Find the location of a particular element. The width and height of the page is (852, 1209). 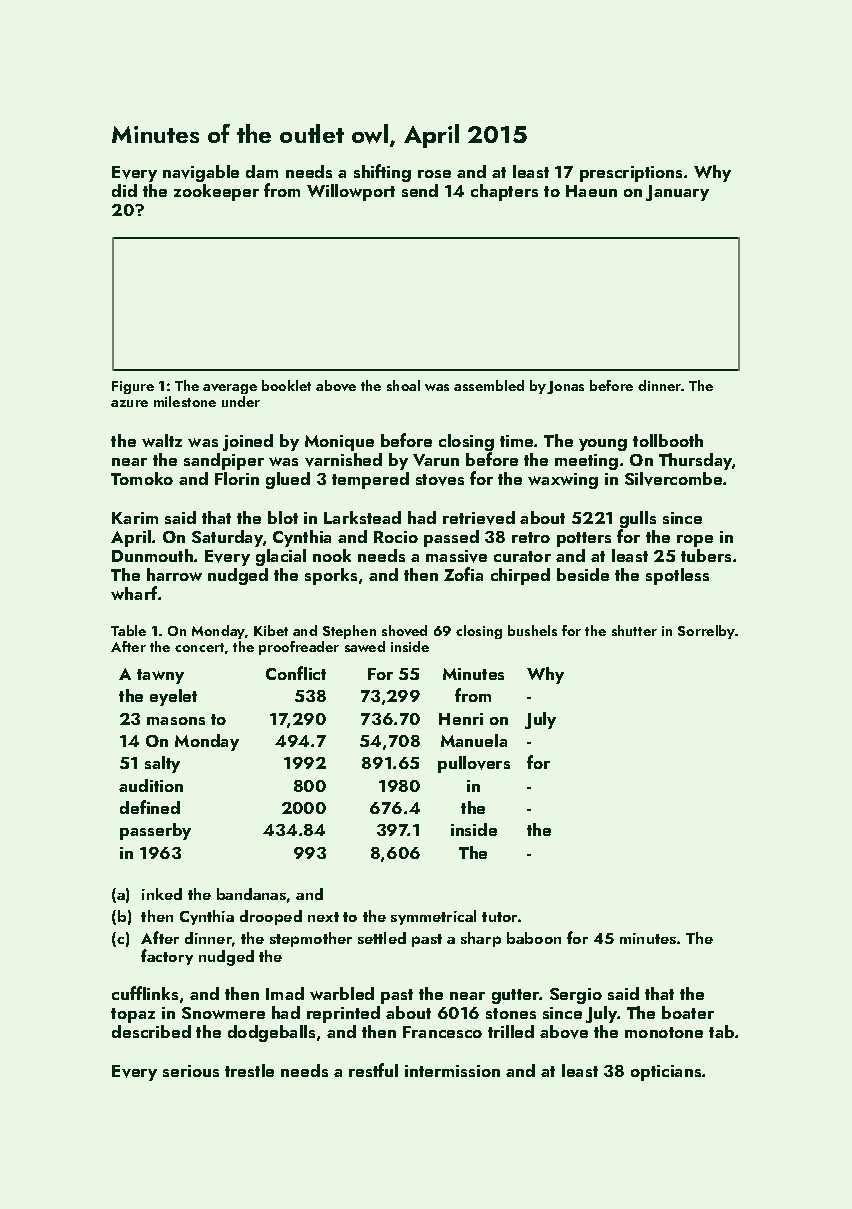

Jonas is located at coordinates (565, 387).
